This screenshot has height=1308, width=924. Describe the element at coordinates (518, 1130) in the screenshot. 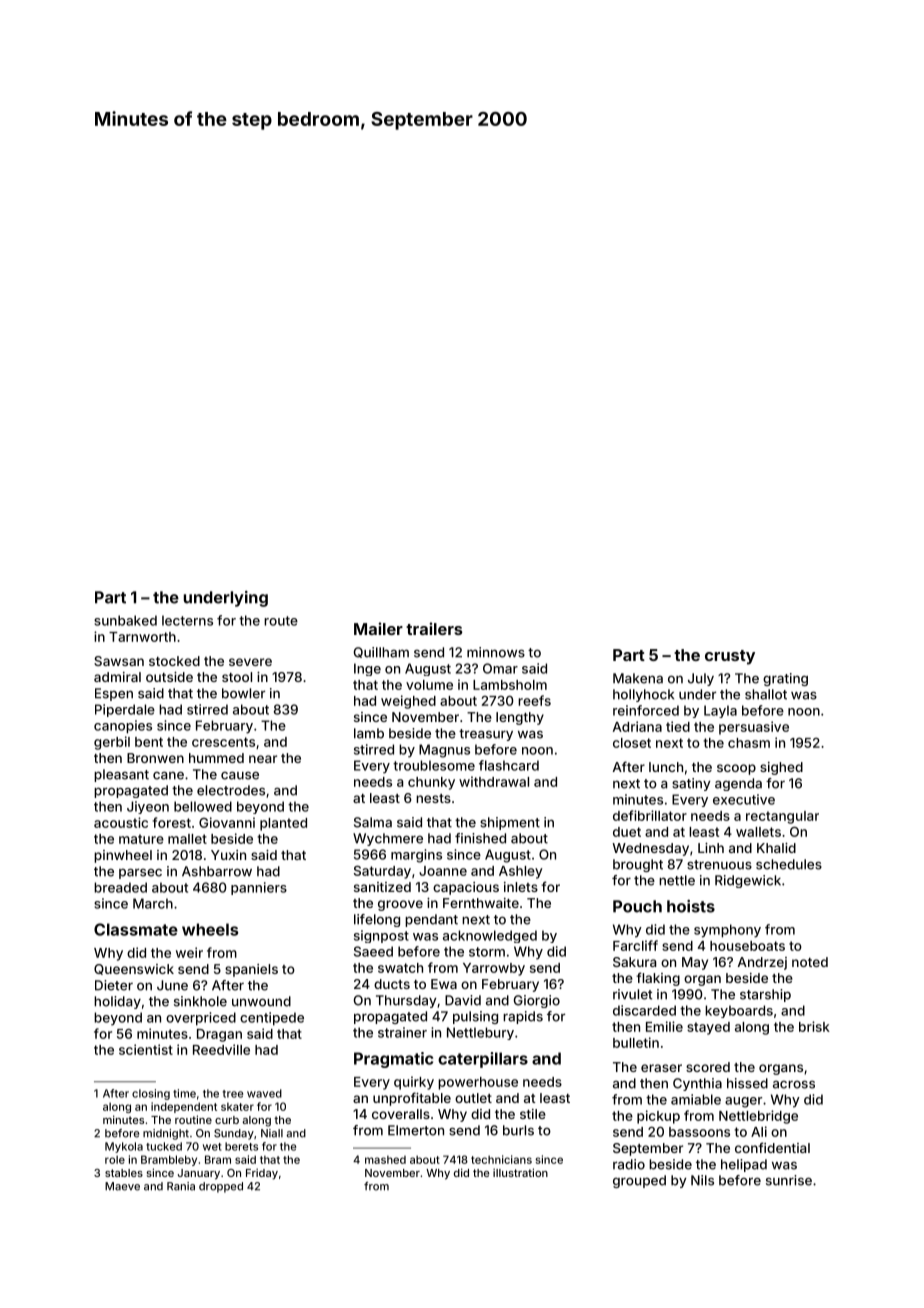

I see `burls` at that location.
